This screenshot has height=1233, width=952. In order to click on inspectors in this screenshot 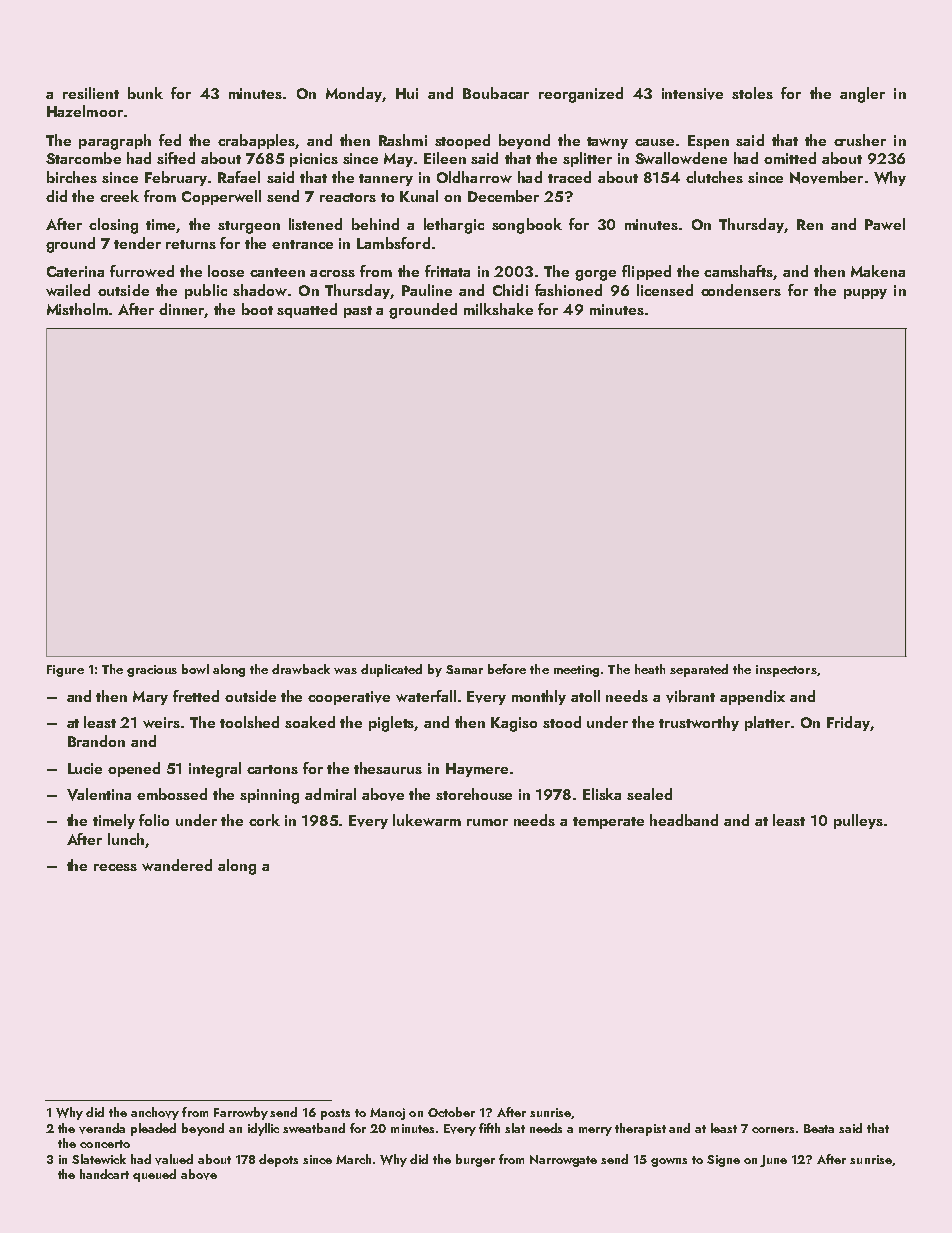, I will do `click(786, 671)`.
